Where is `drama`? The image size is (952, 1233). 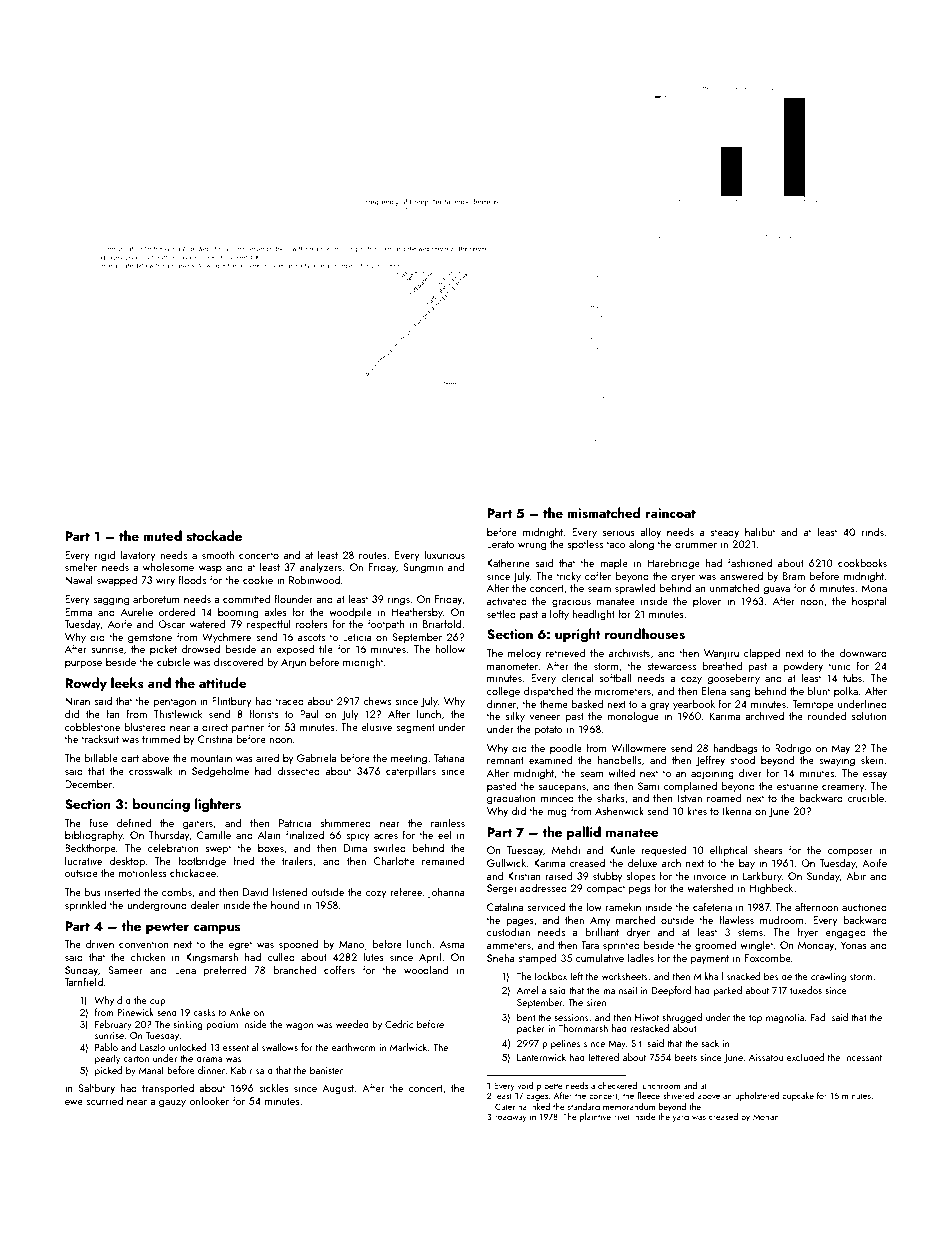 drama is located at coordinates (209, 1058).
